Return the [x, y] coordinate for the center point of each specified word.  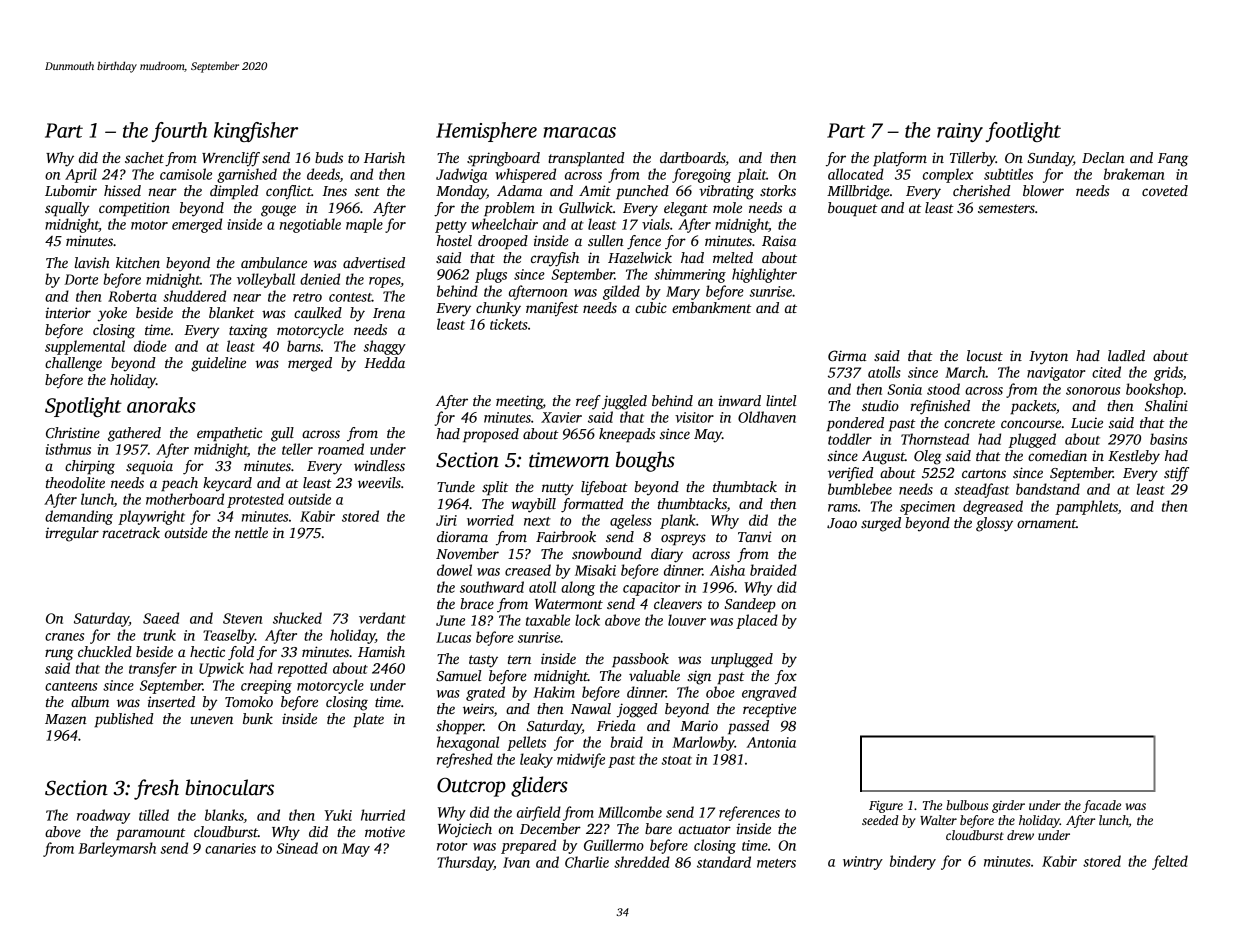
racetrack [131, 532]
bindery [913, 862]
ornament [1046, 523]
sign [699, 677]
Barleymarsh [117, 849]
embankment [711, 307]
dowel [454, 570]
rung [59, 655]
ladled [1126, 355]
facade [1102, 806]
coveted [1165, 190]
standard [724, 862]
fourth [179, 132]
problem [509, 209]
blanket [231, 312]
